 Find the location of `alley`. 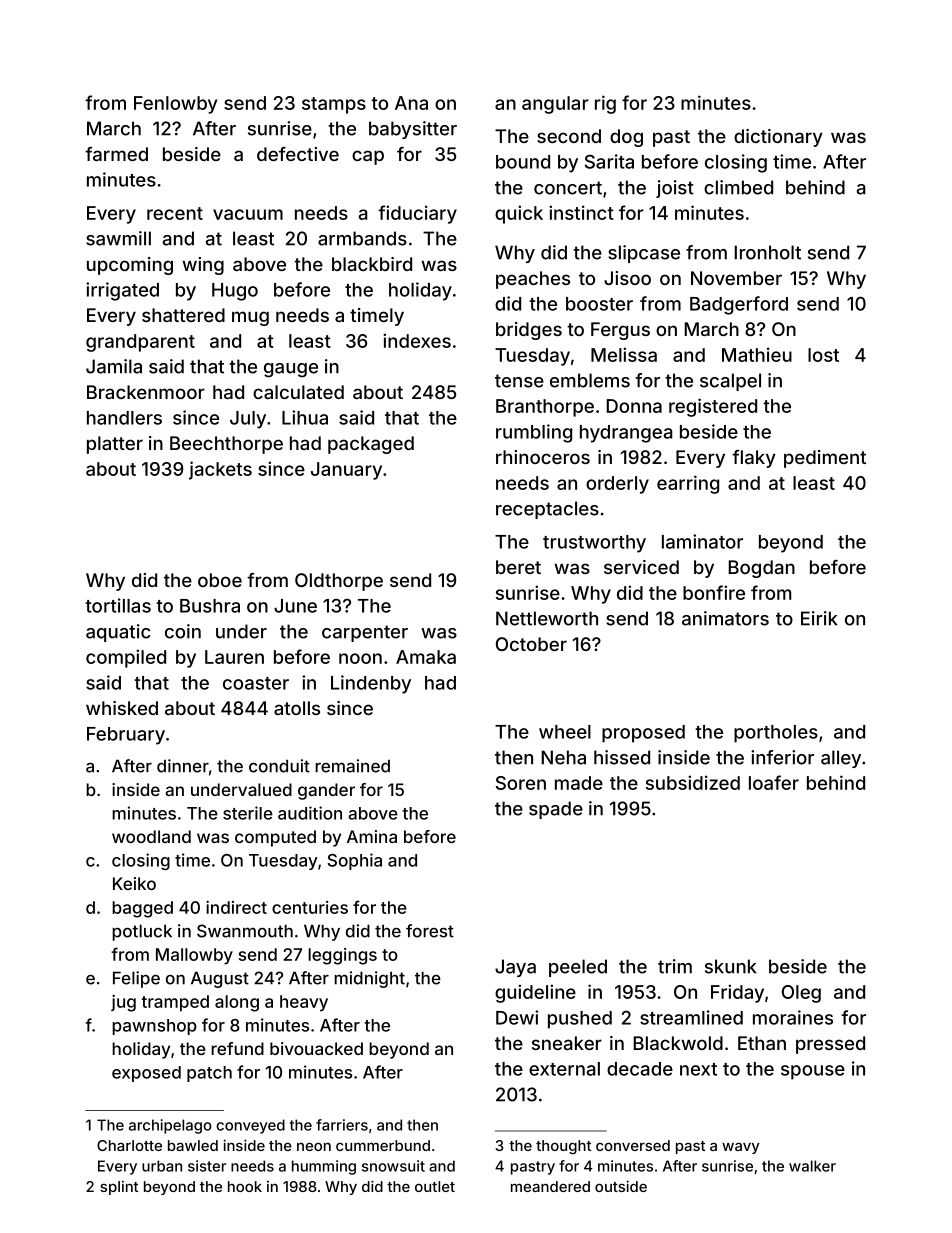

alley is located at coordinates (841, 759).
